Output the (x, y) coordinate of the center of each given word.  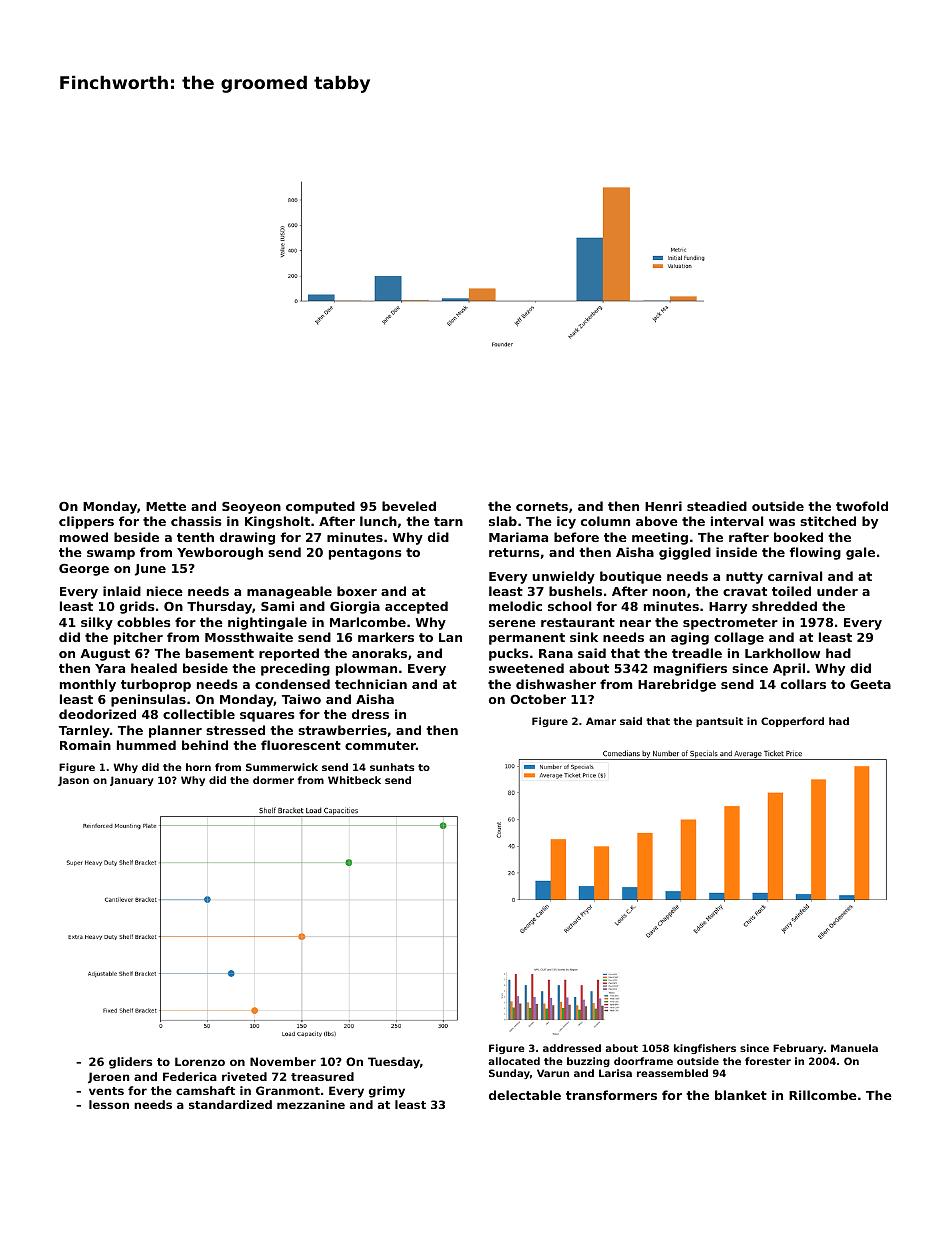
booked (798, 537)
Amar (601, 721)
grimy (387, 1092)
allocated (514, 1061)
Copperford (792, 722)
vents (106, 1091)
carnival (795, 576)
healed (154, 668)
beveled (409, 506)
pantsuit (719, 722)
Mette (166, 506)
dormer (273, 780)
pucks (508, 654)
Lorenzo (200, 1061)
